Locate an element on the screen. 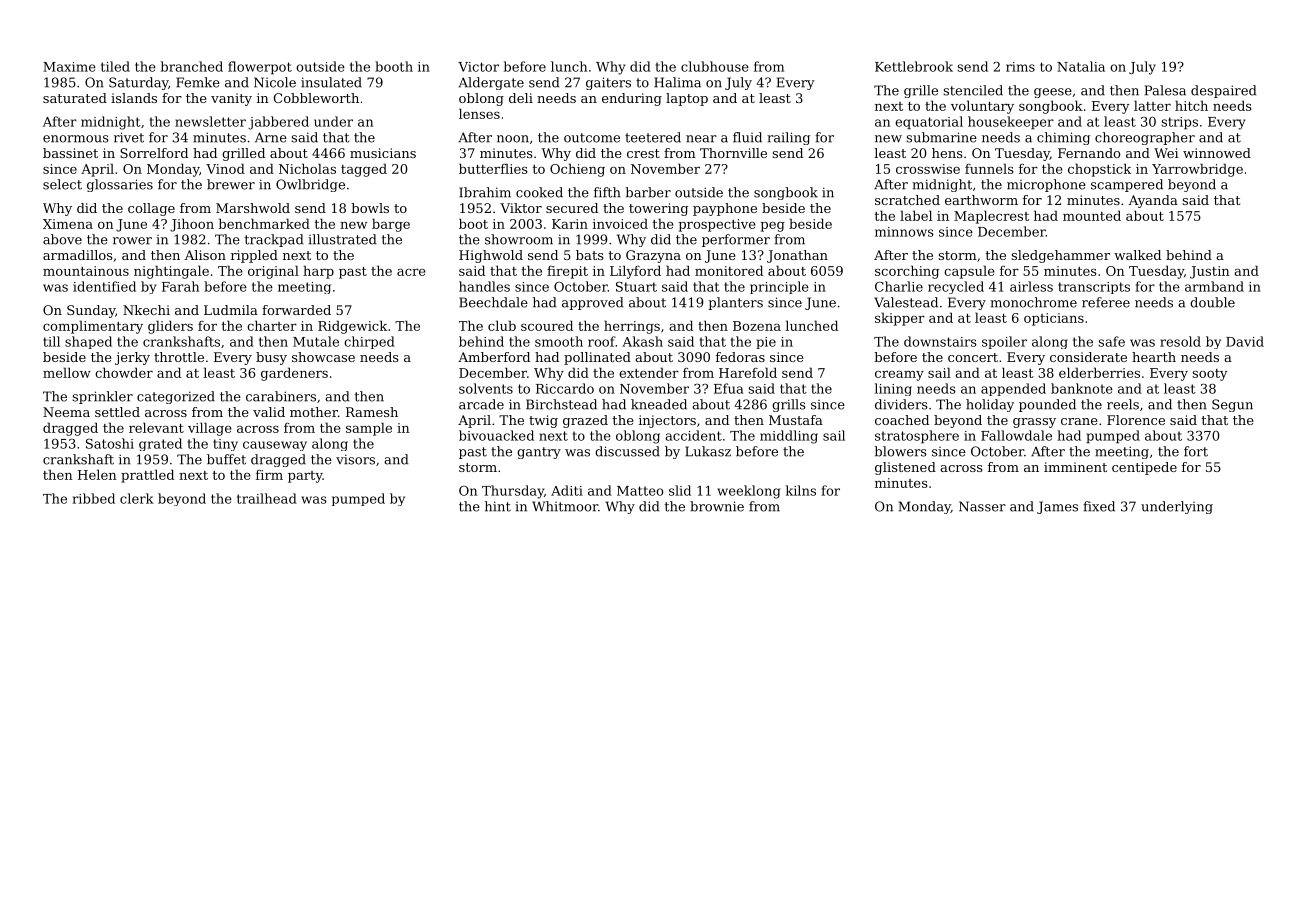 This screenshot has height=924, width=1308. middling is located at coordinates (789, 437).
